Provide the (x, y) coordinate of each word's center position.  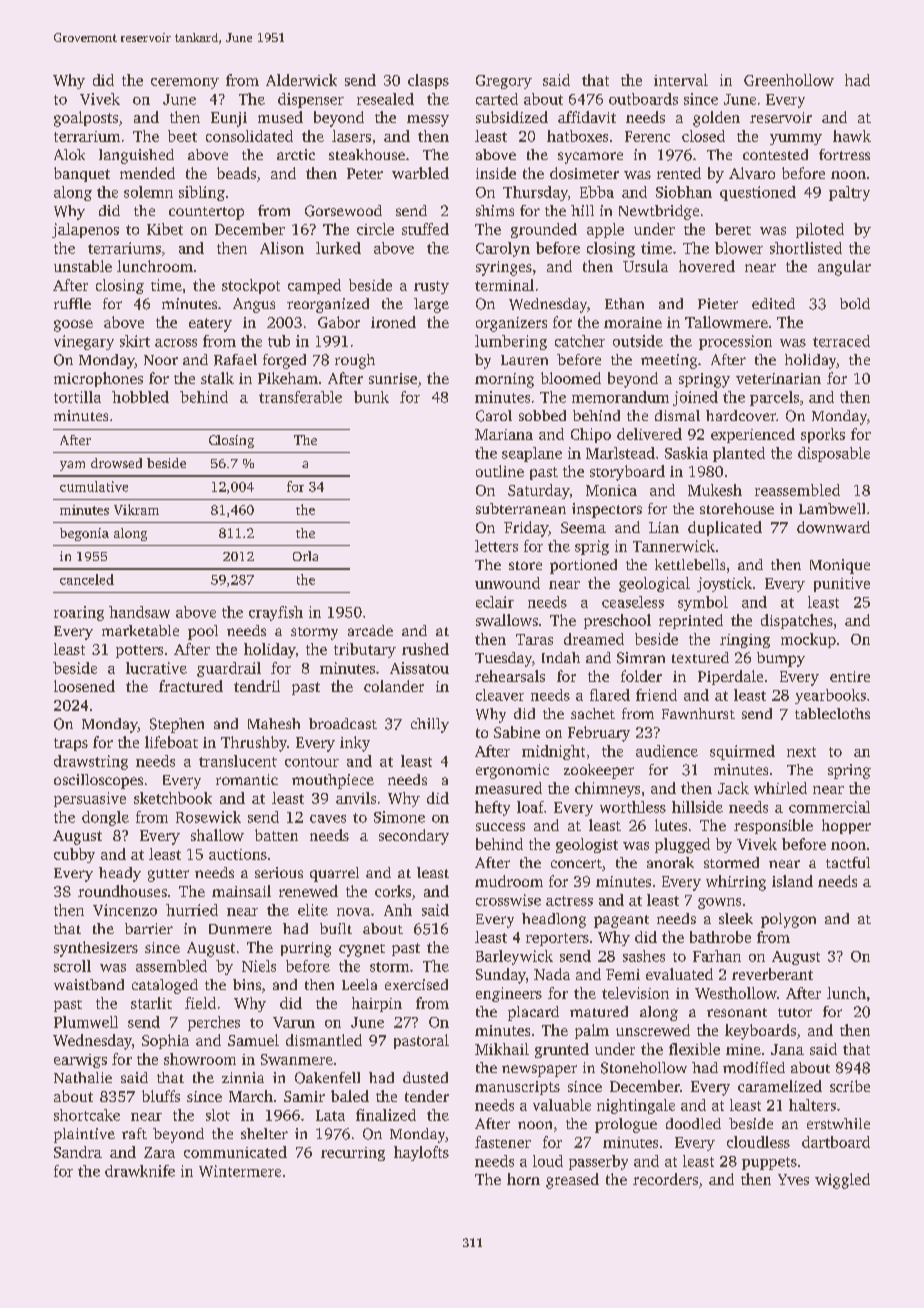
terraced (841, 341)
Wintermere (240, 1171)
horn (523, 1179)
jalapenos (85, 230)
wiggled (842, 1181)
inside (496, 173)
